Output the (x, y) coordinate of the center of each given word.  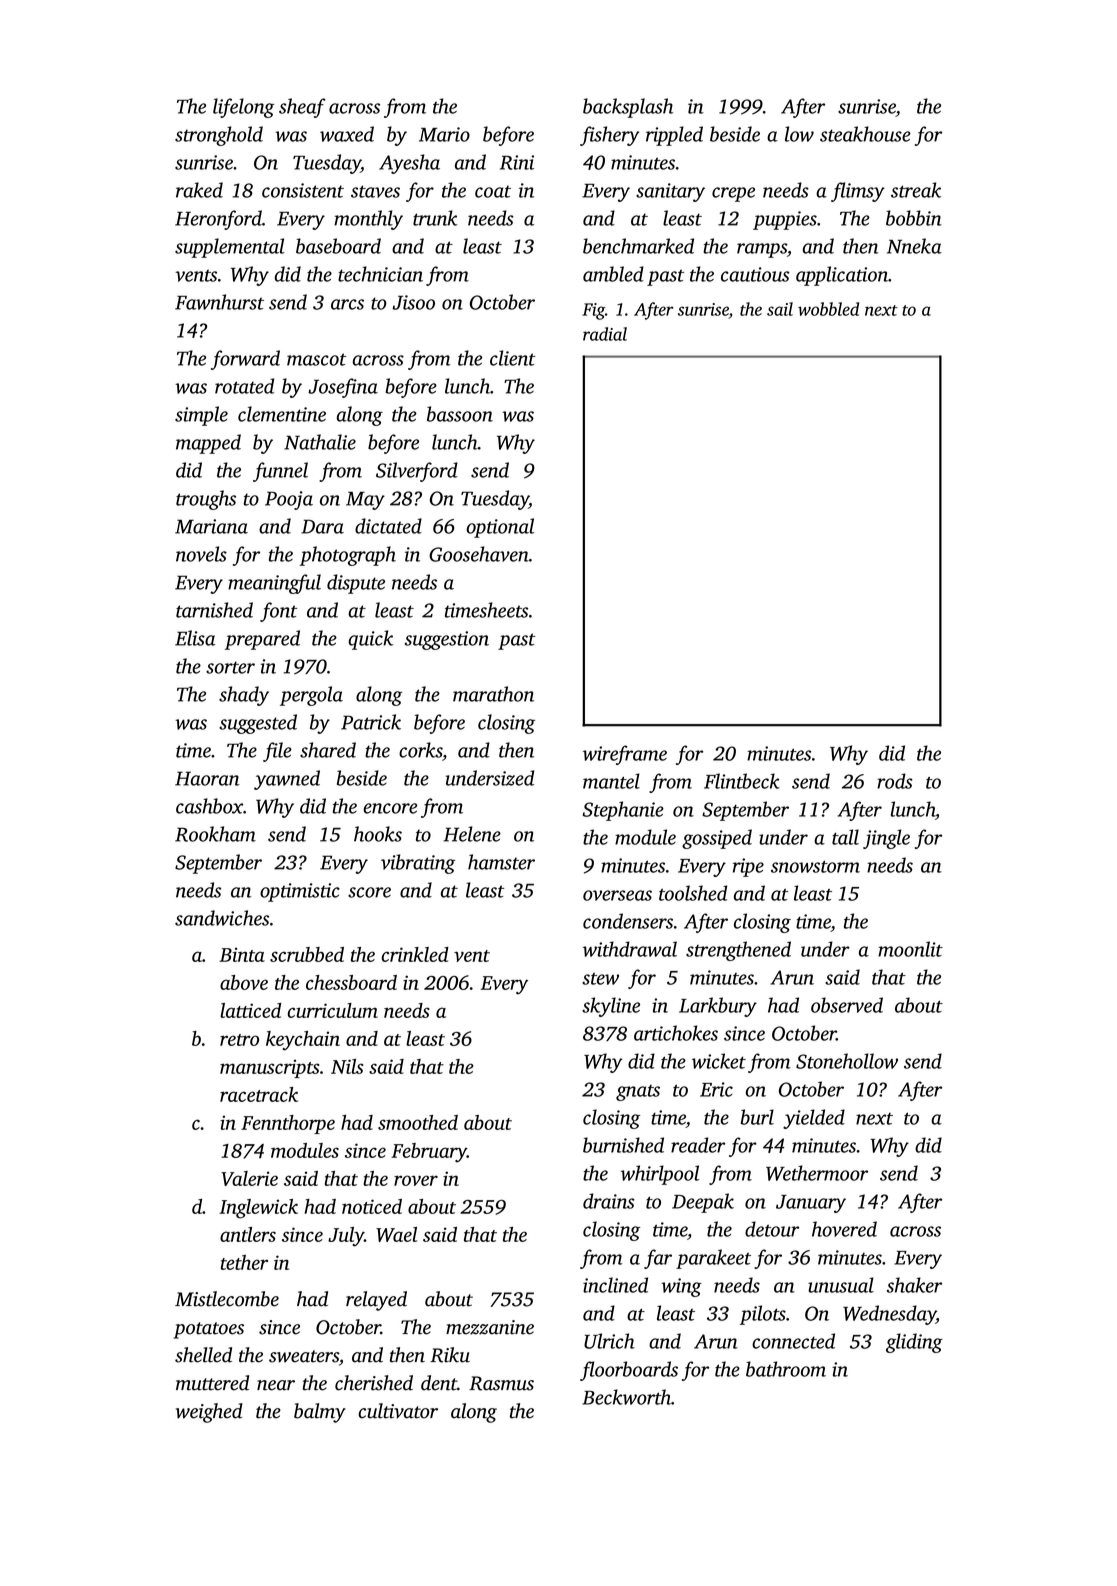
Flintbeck (742, 781)
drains (609, 1201)
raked (199, 190)
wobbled (828, 309)
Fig (593, 311)
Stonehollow (847, 1061)
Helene (472, 834)
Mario (444, 134)
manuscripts (269, 1069)
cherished (374, 1383)
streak (916, 190)
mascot (316, 359)
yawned (287, 780)
